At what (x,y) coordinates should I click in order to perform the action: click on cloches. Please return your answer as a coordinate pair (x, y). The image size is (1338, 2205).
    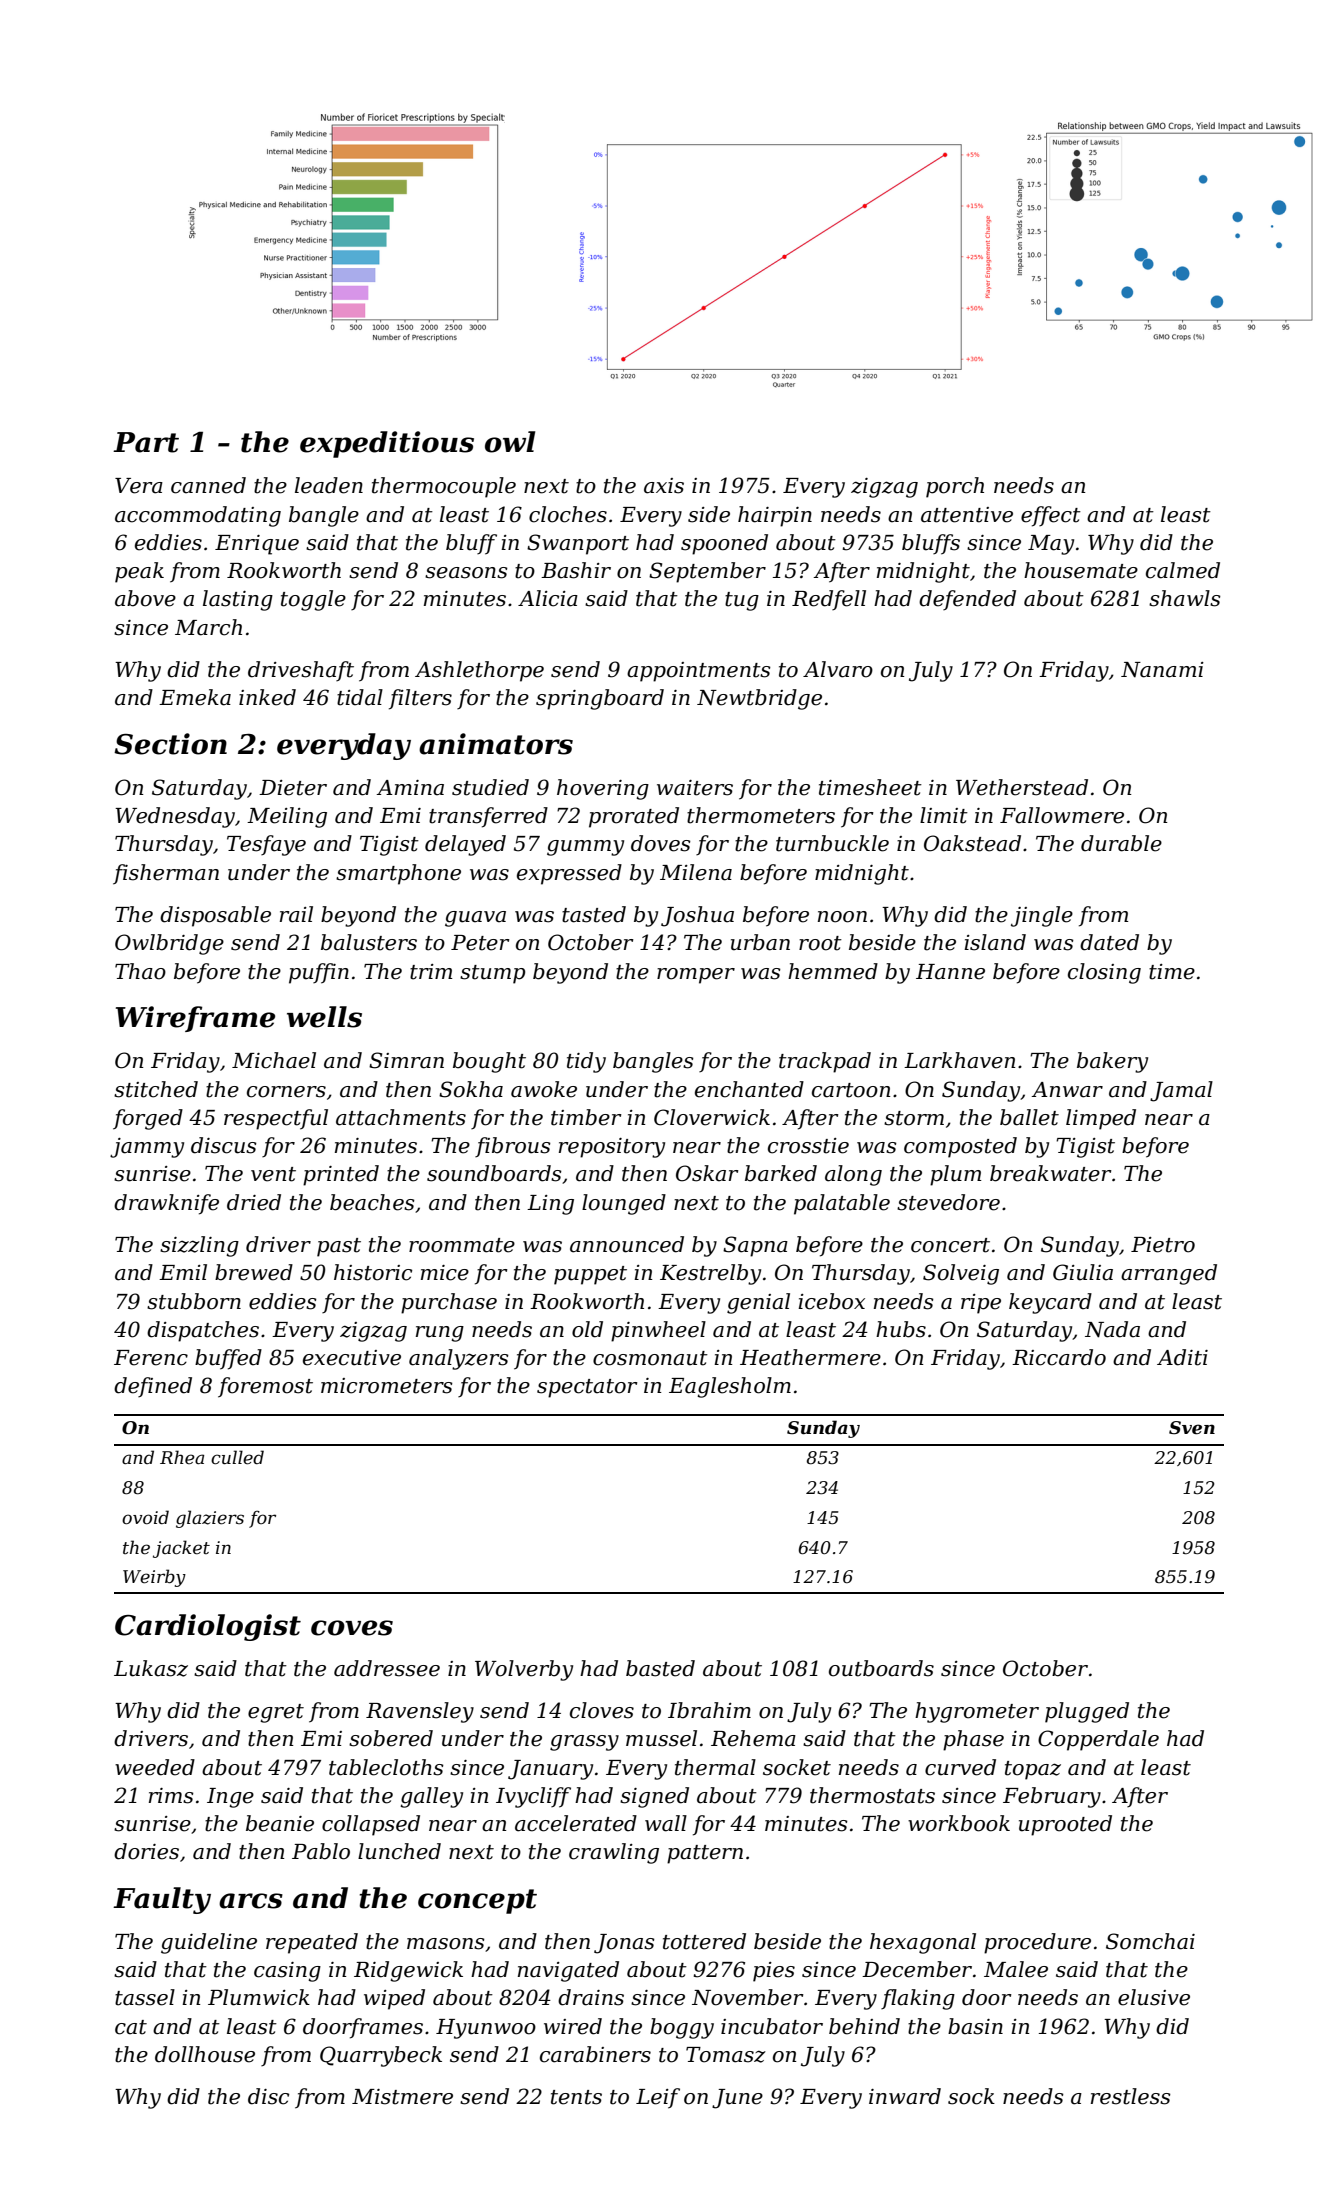
    Looking at the image, I should click on (568, 514).
